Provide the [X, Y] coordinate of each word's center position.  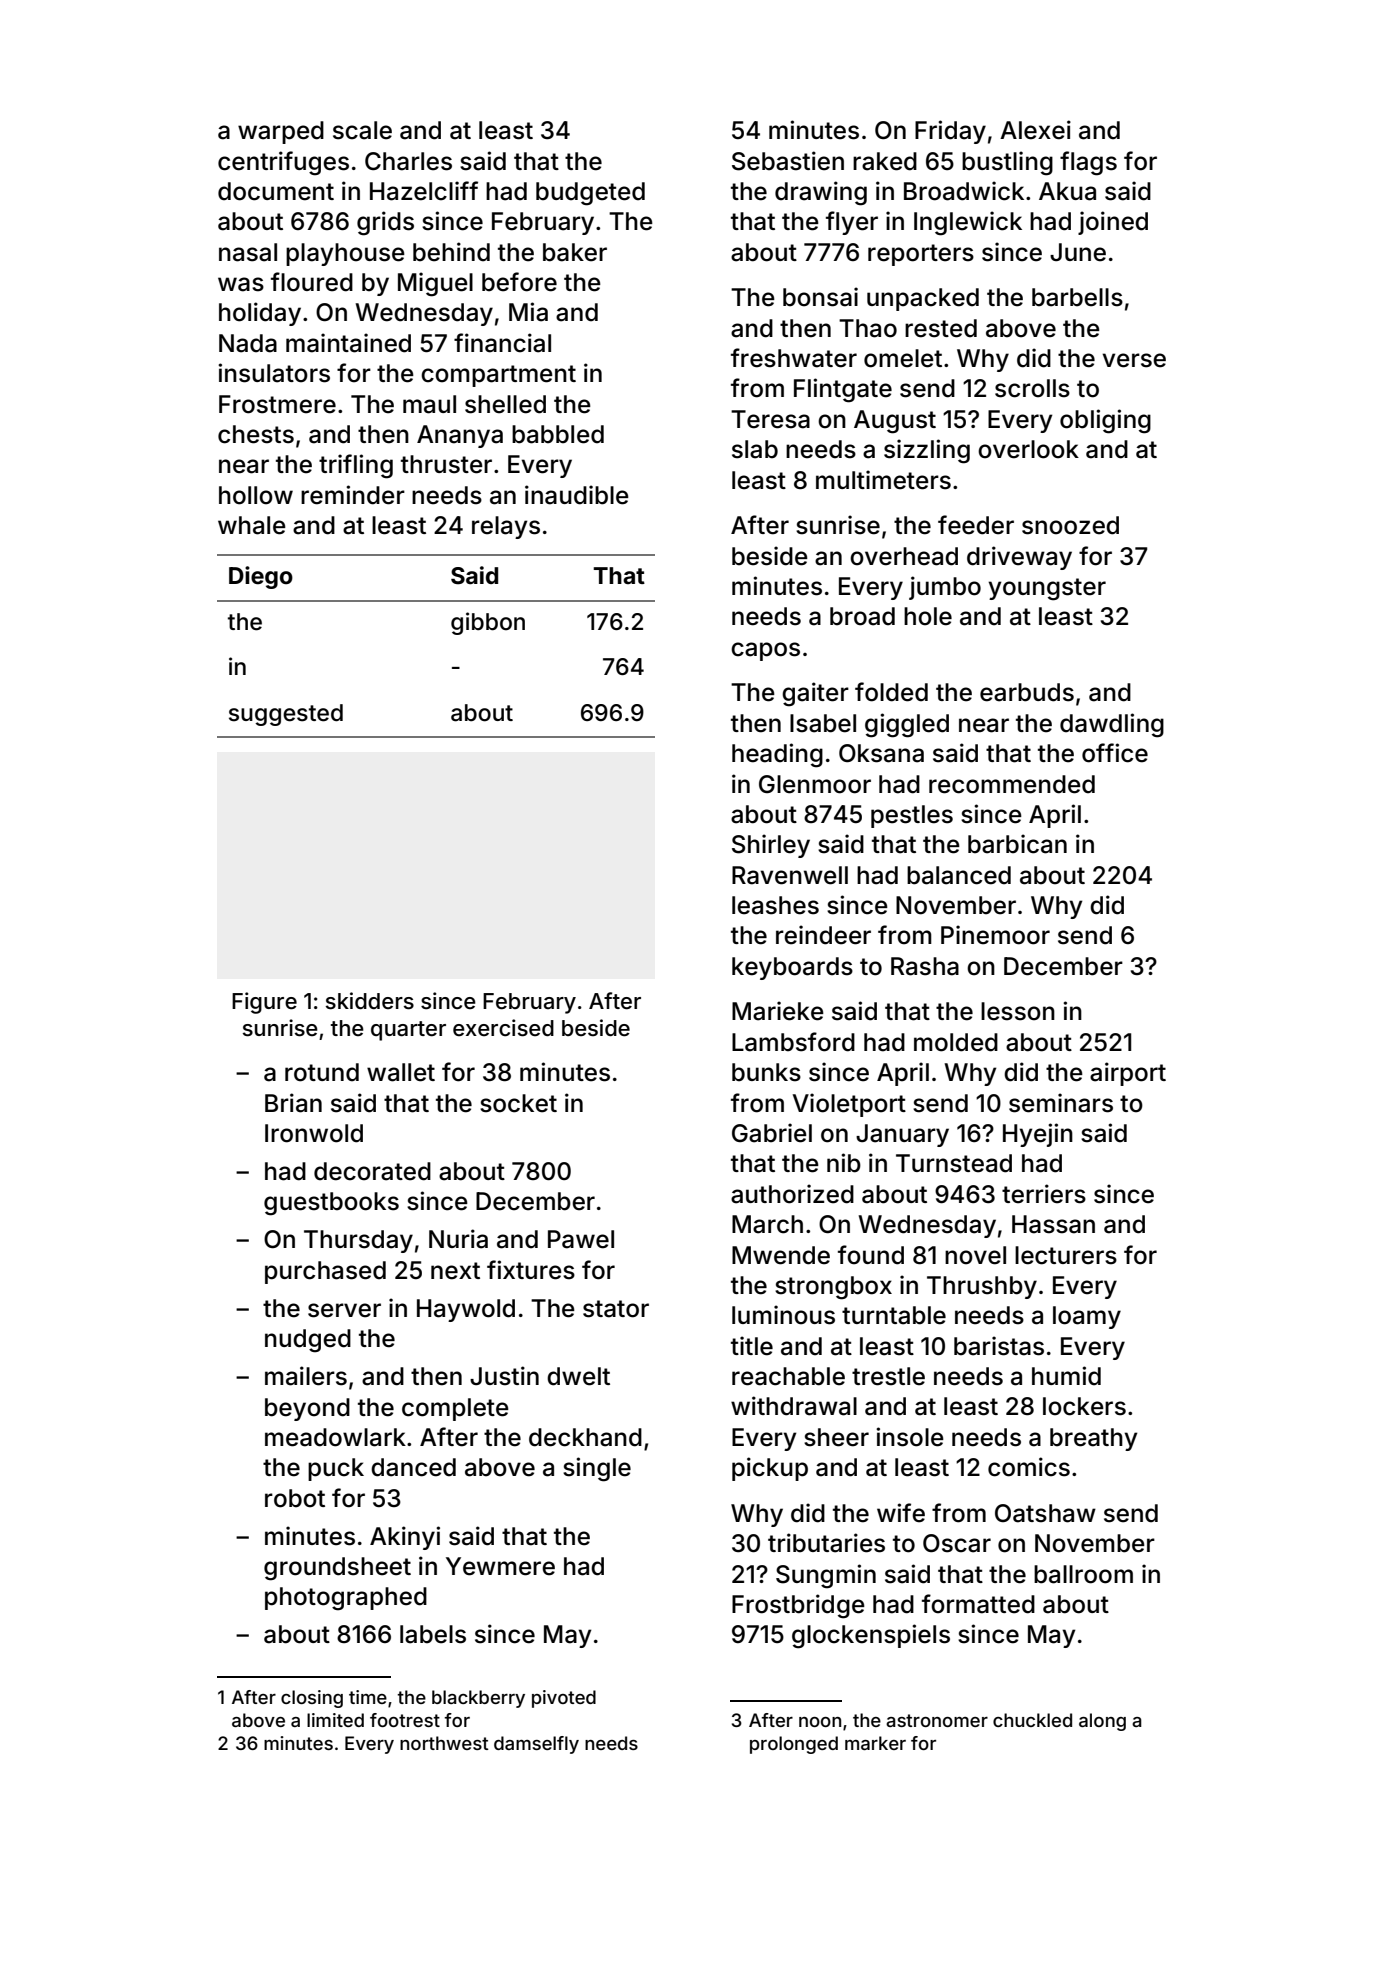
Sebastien [788, 161]
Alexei [1035, 130]
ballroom [1083, 1574]
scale [362, 130]
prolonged [794, 1745]
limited [335, 1720]
